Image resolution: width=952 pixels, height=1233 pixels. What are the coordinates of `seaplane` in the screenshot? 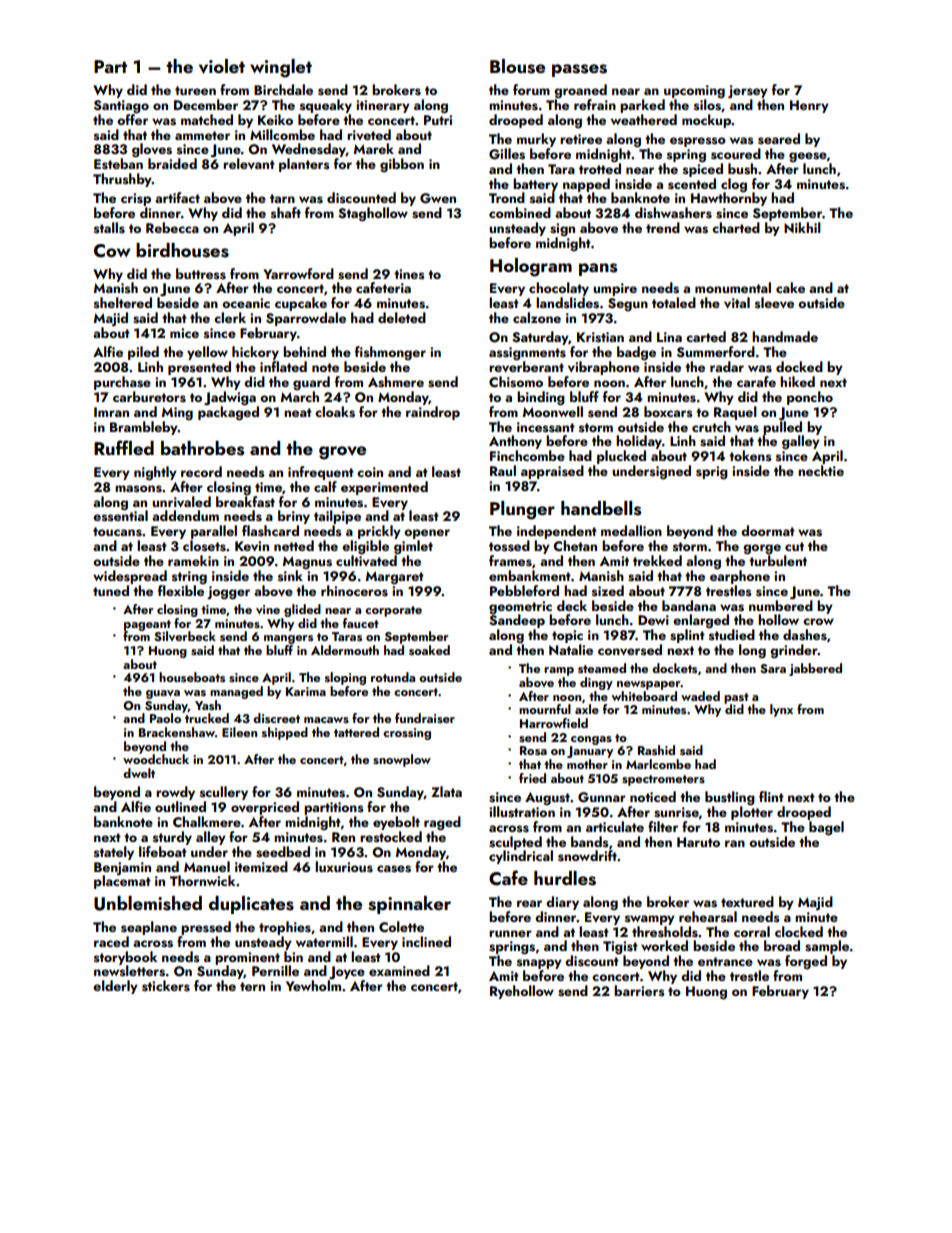 It's located at (149, 928).
